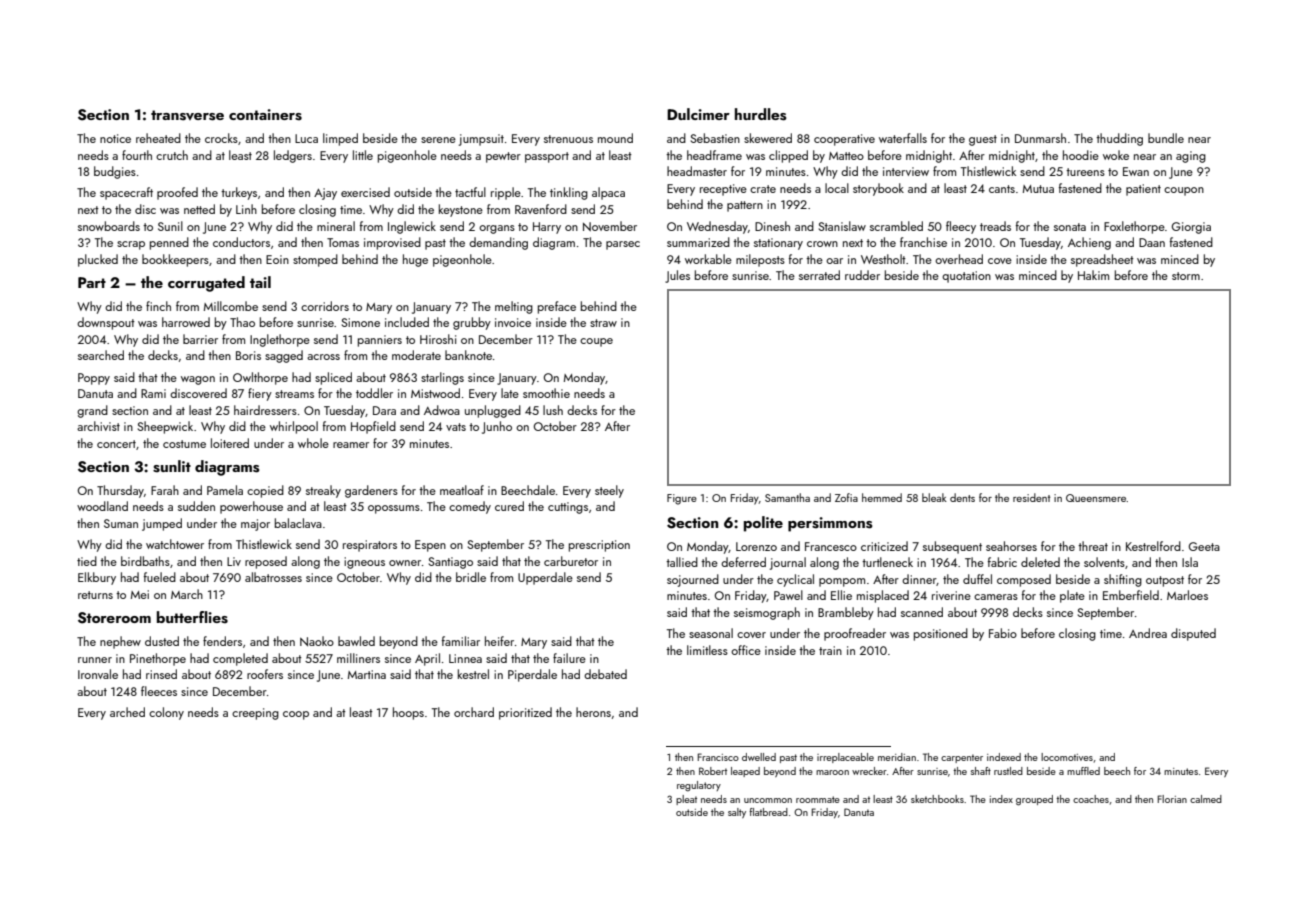  What do you see at coordinates (239, 193) in the document?
I see `turkeys` at bounding box center [239, 193].
